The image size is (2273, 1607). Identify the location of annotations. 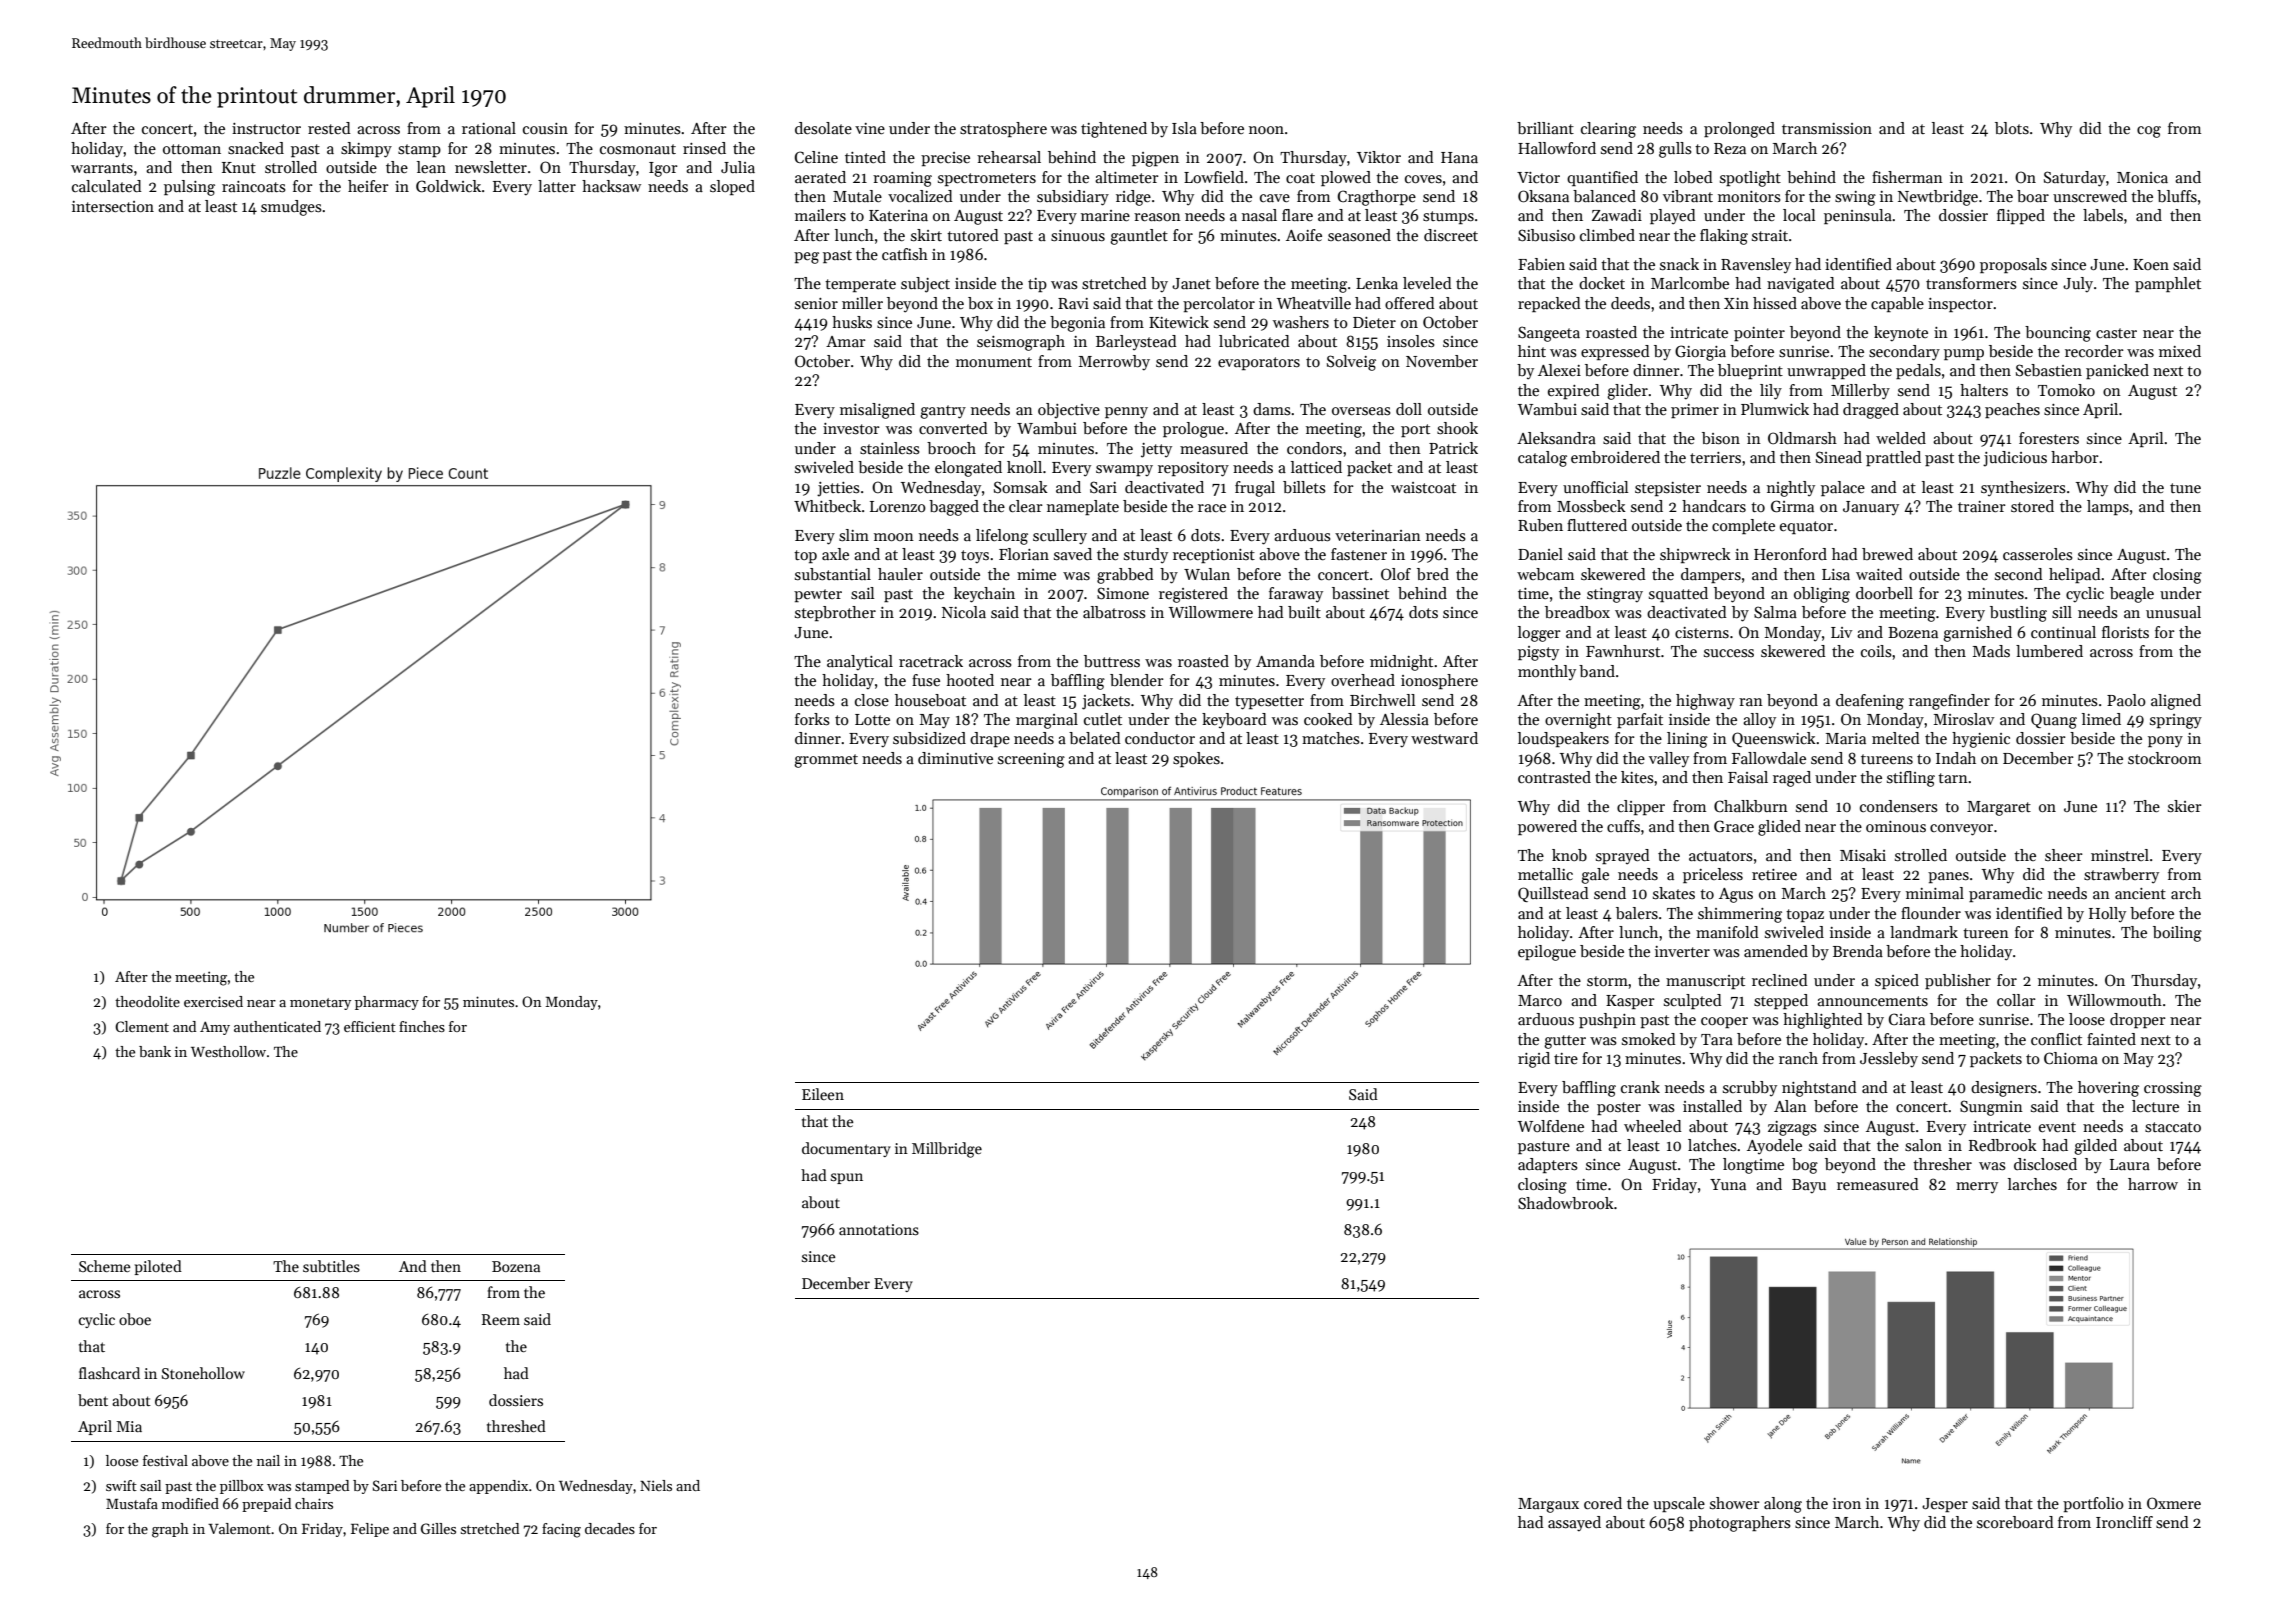
(879, 1229).
